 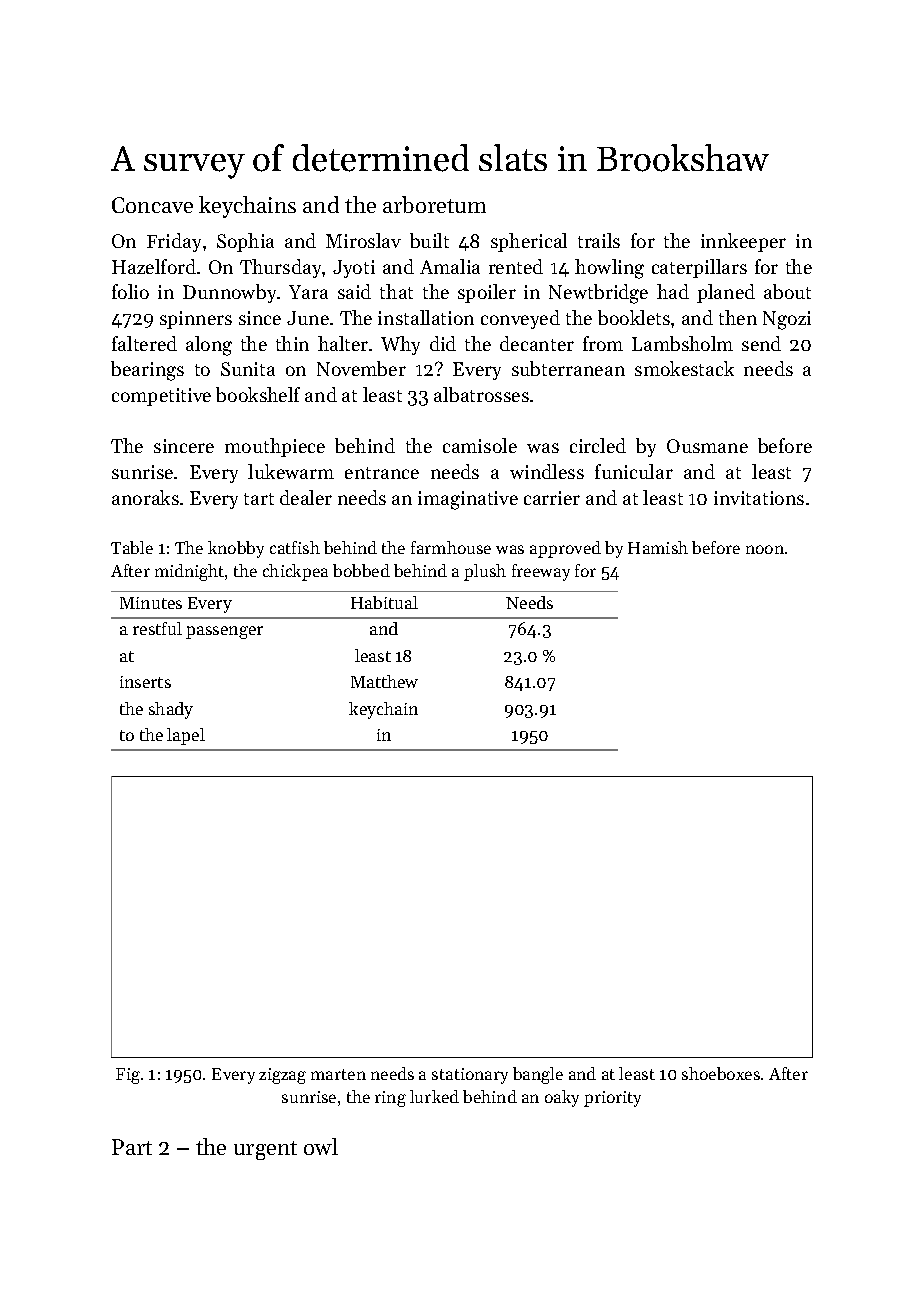 I want to click on Fig, so click(x=128, y=1076).
